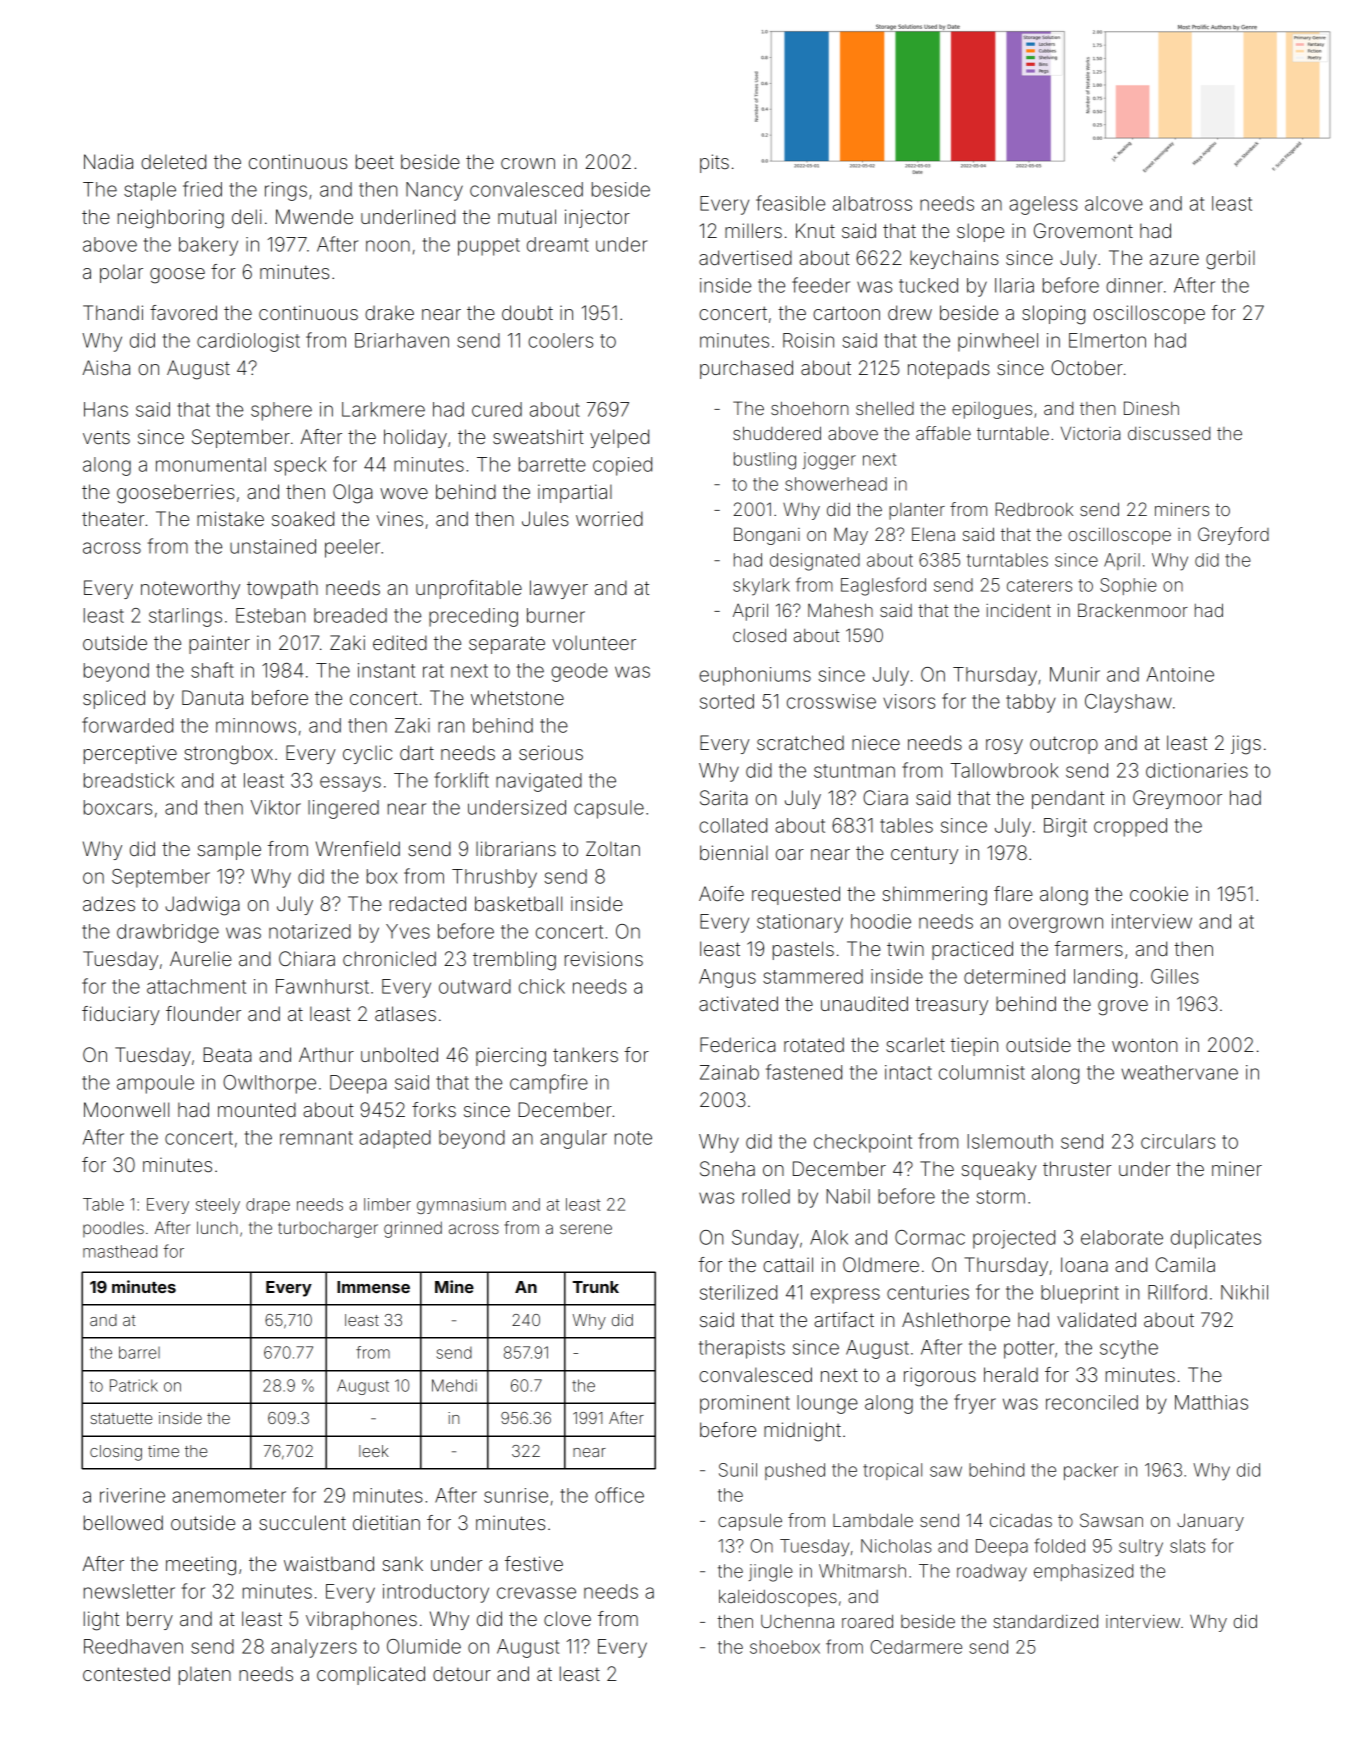 This page has height=1752, width=1354. What do you see at coordinates (462, 1673) in the page?
I see `detour` at bounding box center [462, 1673].
